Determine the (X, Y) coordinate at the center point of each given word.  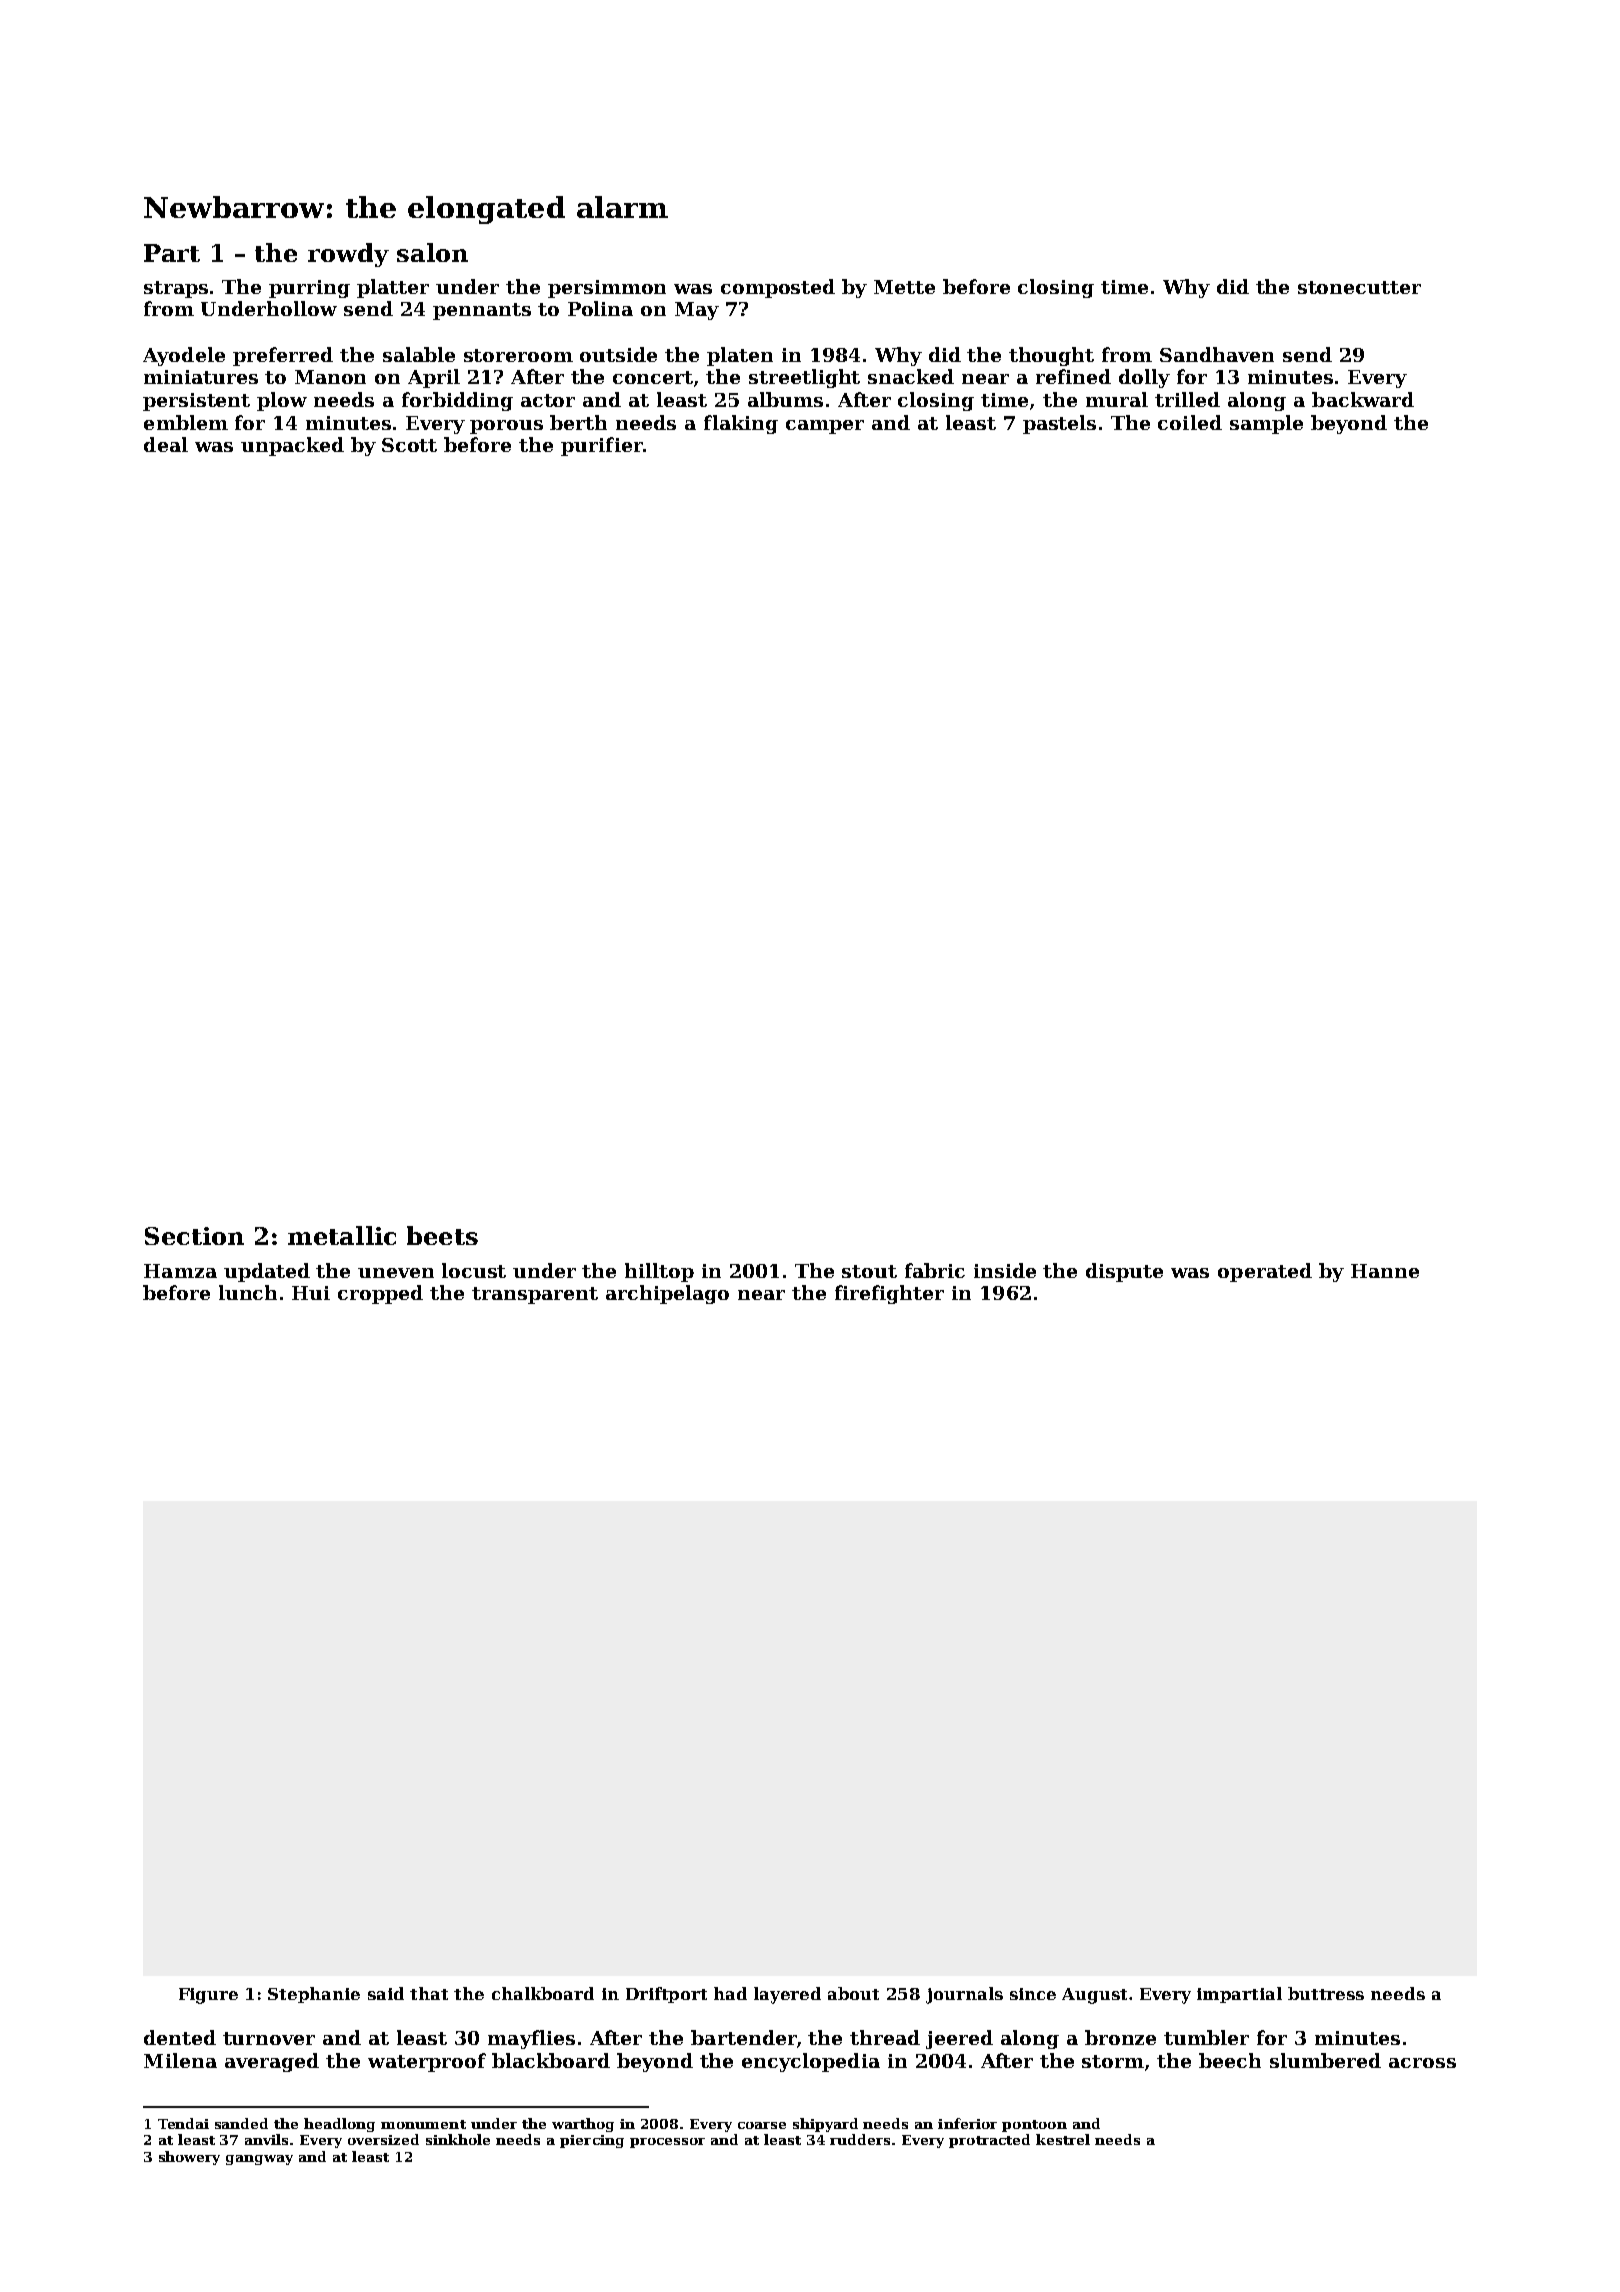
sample (1266, 424)
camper (825, 427)
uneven (396, 1273)
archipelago (667, 1294)
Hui (311, 1293)
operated (1265, 1272)
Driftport (666, 1995)
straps (176, 289)
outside (618, 354)
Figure (208, 1996)
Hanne (1385, 1271)
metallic (342, 1235)
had (730, 1993)
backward (1363, 399)
